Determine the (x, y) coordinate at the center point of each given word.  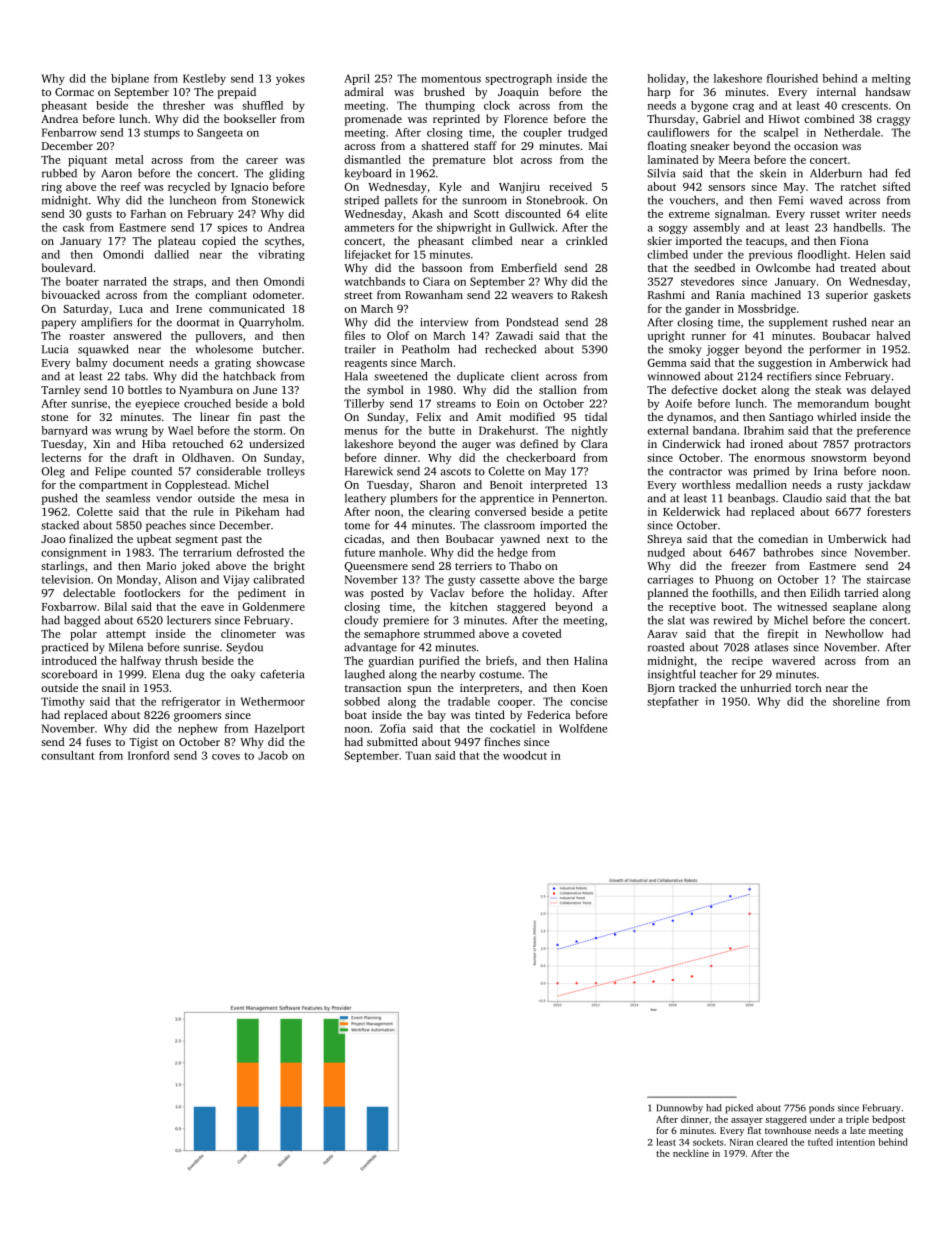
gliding (287, 174)
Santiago (791, 418)
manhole (401, 552)
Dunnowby (680, 1109)
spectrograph (518, 79)
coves (226, 757)
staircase (888, 579)
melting (891, 79)
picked (739, 1109)
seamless (128, 498)
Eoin (508, 403)
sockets (708, 1142)
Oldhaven (206, 457)
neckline (691, 1153)
